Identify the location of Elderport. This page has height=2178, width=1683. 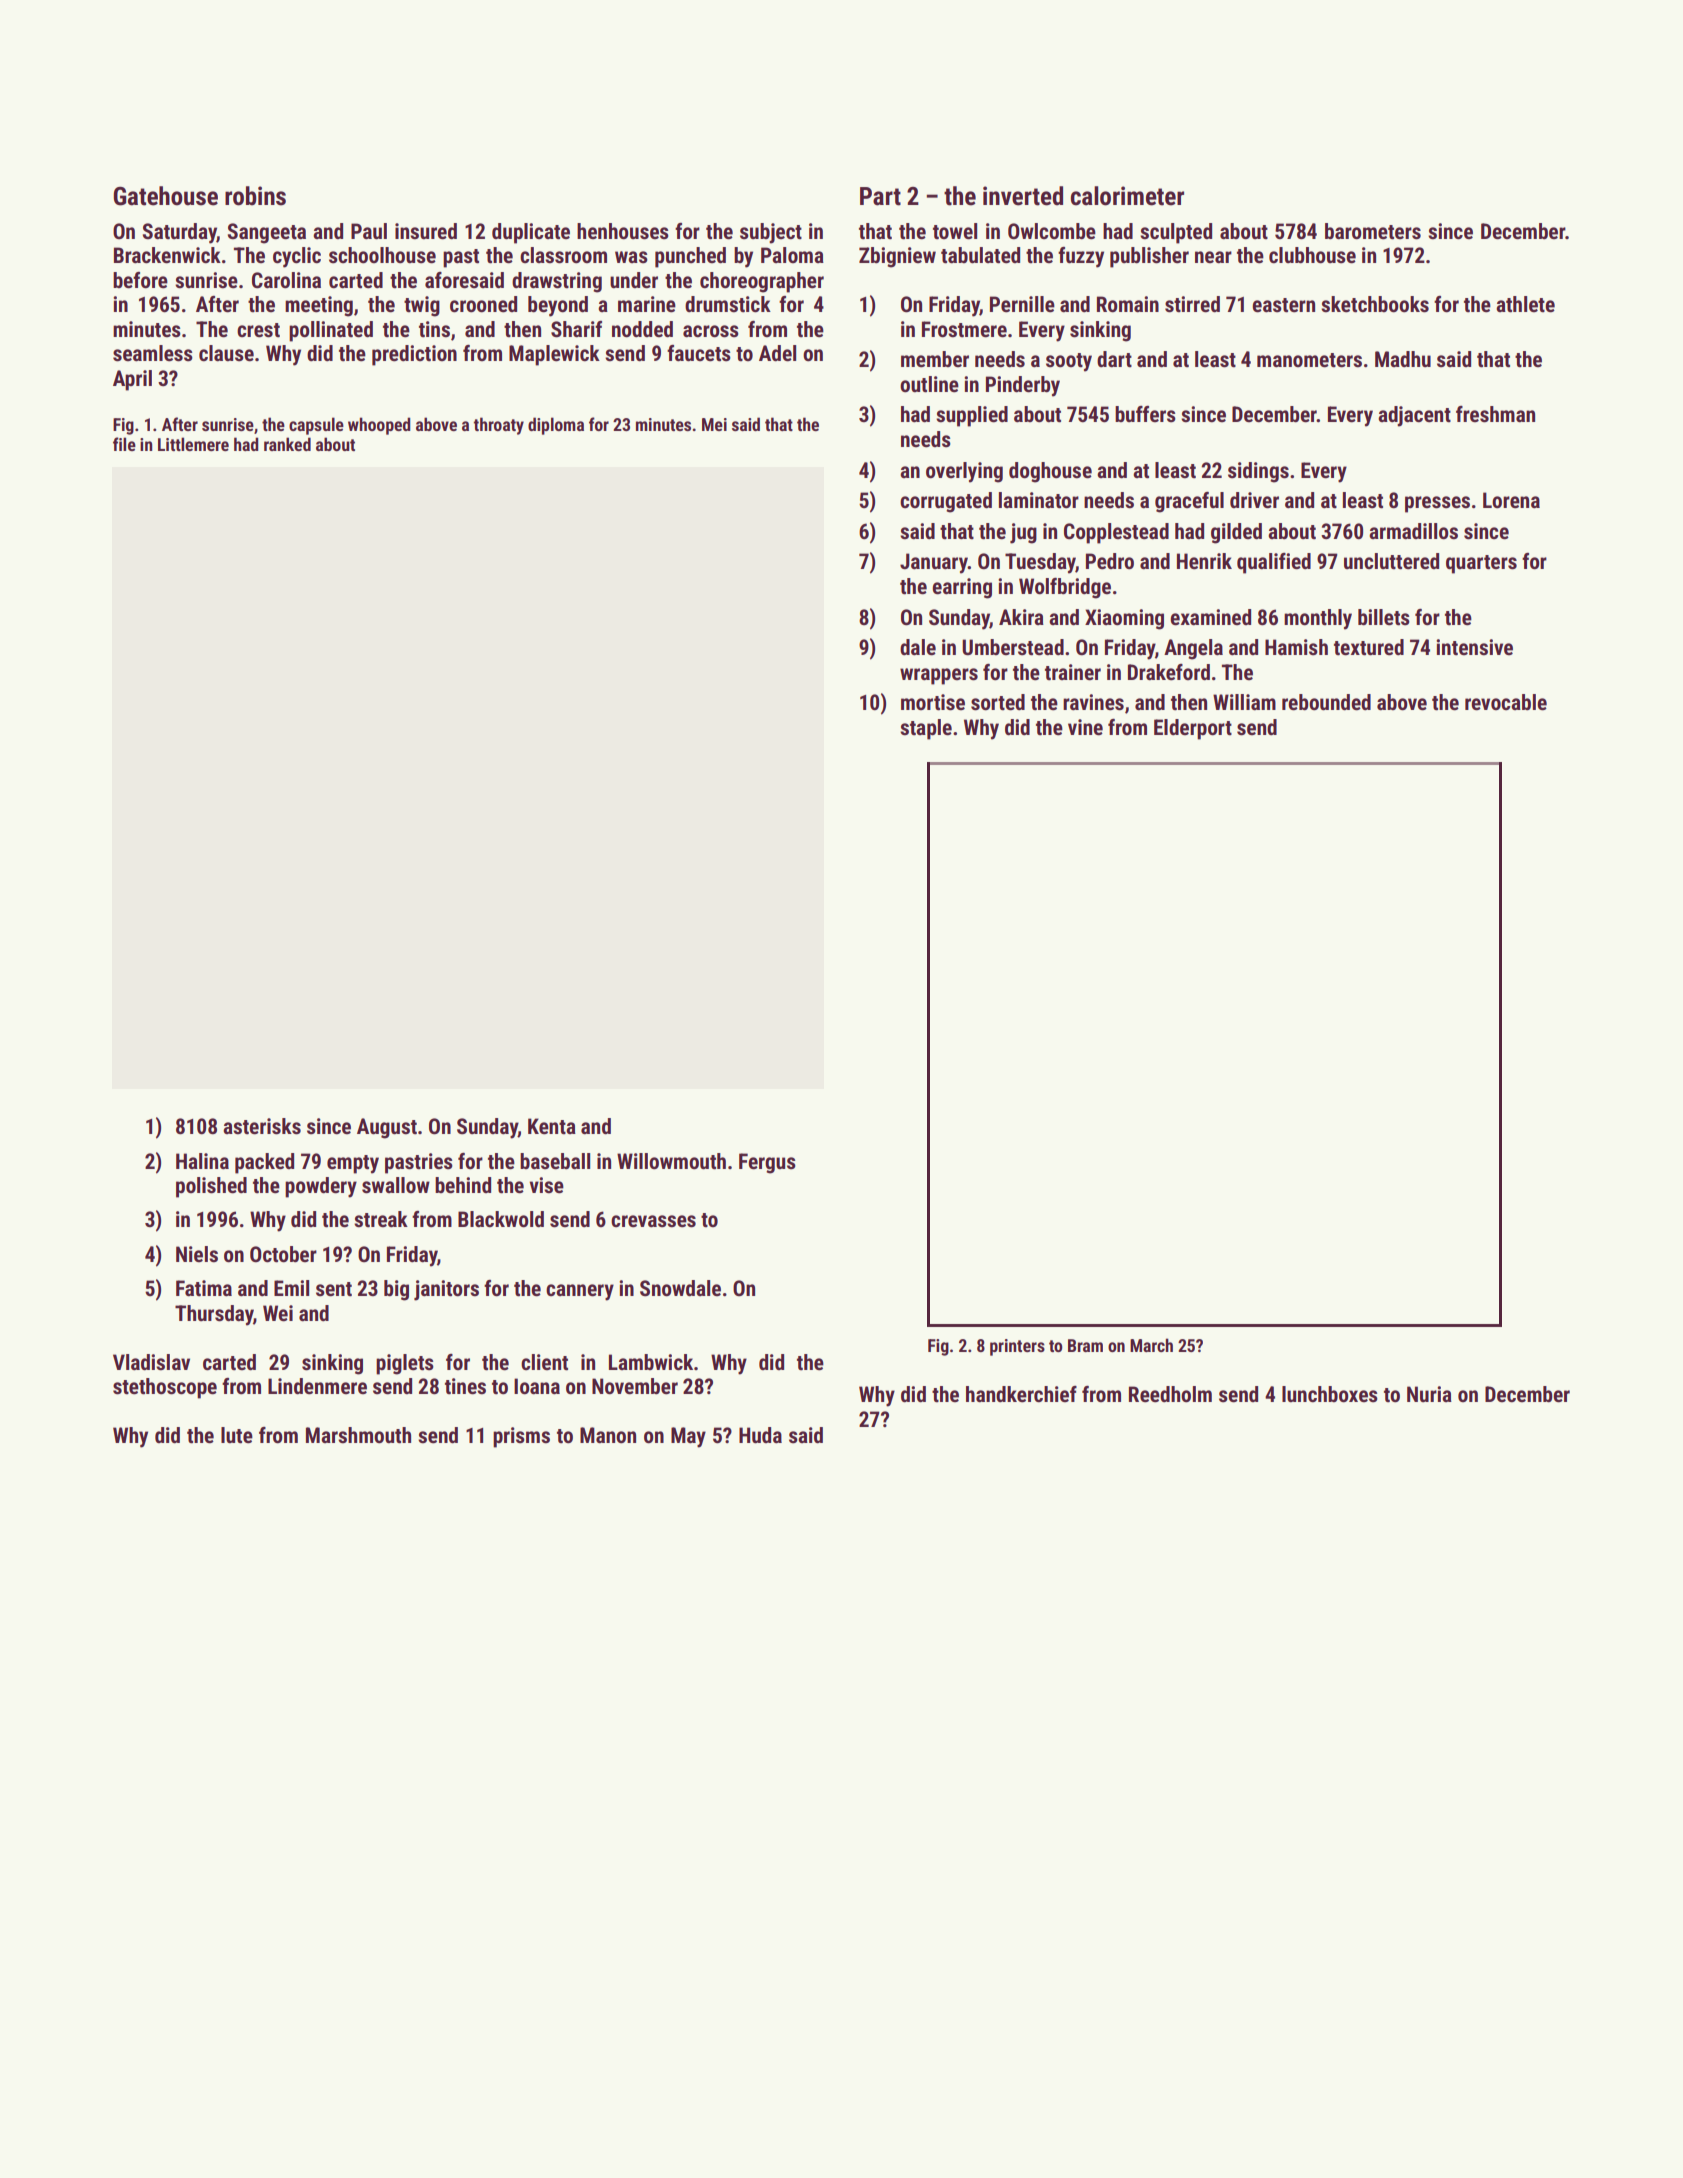
(1193, 729).
